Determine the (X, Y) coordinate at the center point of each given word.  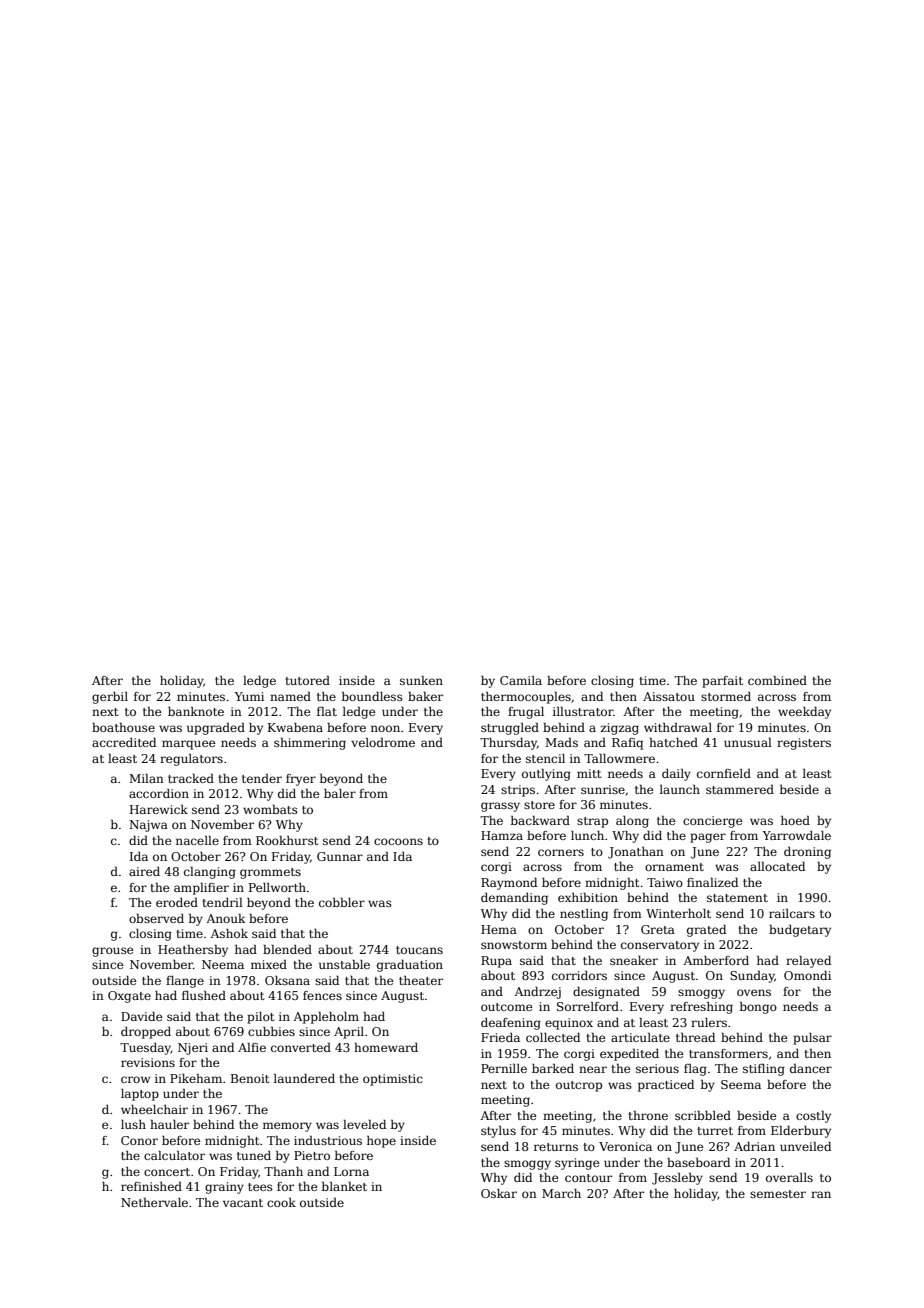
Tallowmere (619, 758)
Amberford (716, 960)
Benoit (250, 1078)
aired (144, 871)
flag (695, 1070)
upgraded (216, 729)
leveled (364, 1124)
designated (606, 993)
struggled (510, 729)
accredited (124, 742)
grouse (112, 952)
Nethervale (154, 1202)
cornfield (724, 773)
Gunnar (340, 856)
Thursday (508, 744)
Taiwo (665, 882)
